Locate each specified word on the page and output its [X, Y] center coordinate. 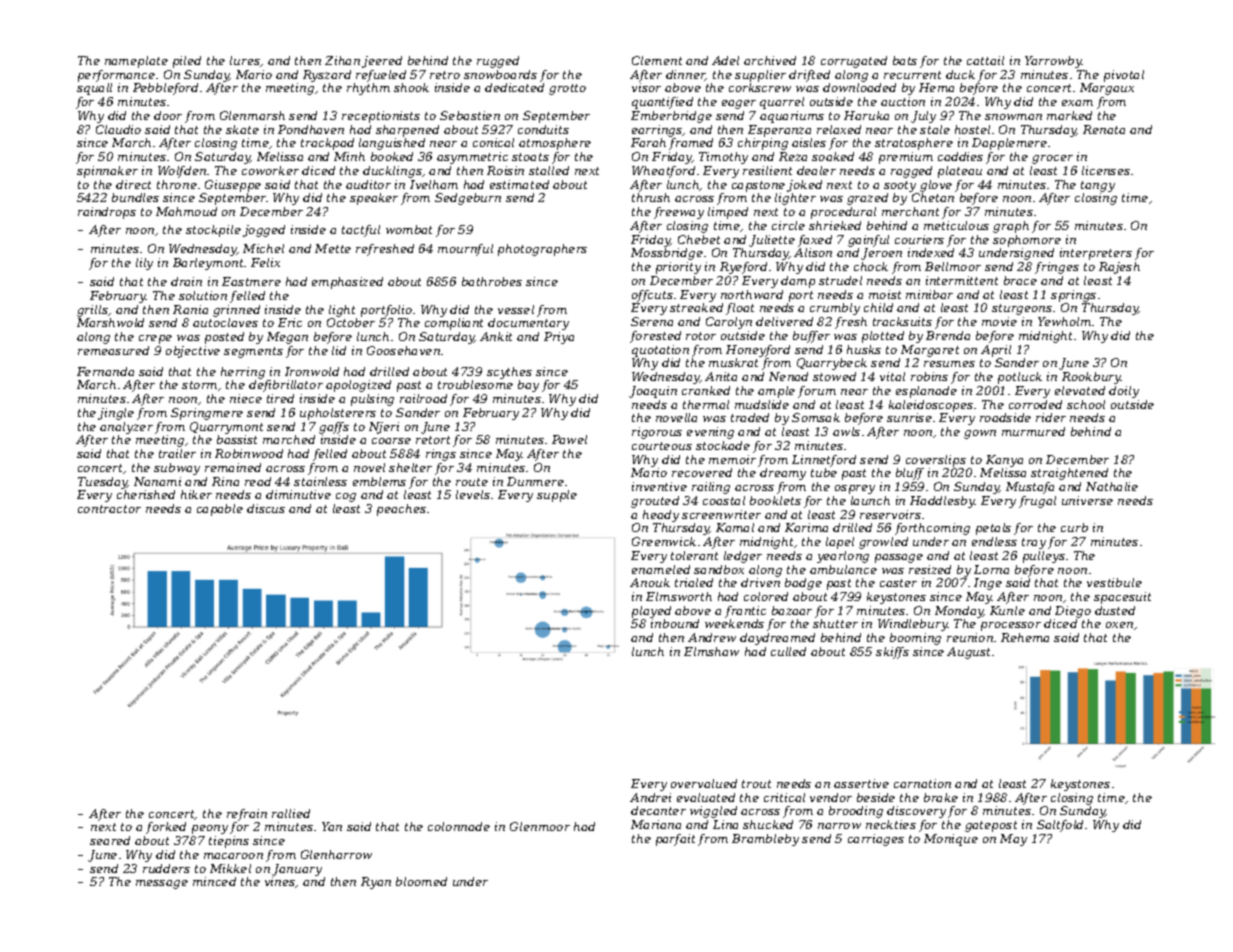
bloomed [421, 881]
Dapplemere [1009, 144]
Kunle [1007, 610]
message [162, 884]
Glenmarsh [252, 115]
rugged [498, 62]
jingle [116, 414]
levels [473, 494]
